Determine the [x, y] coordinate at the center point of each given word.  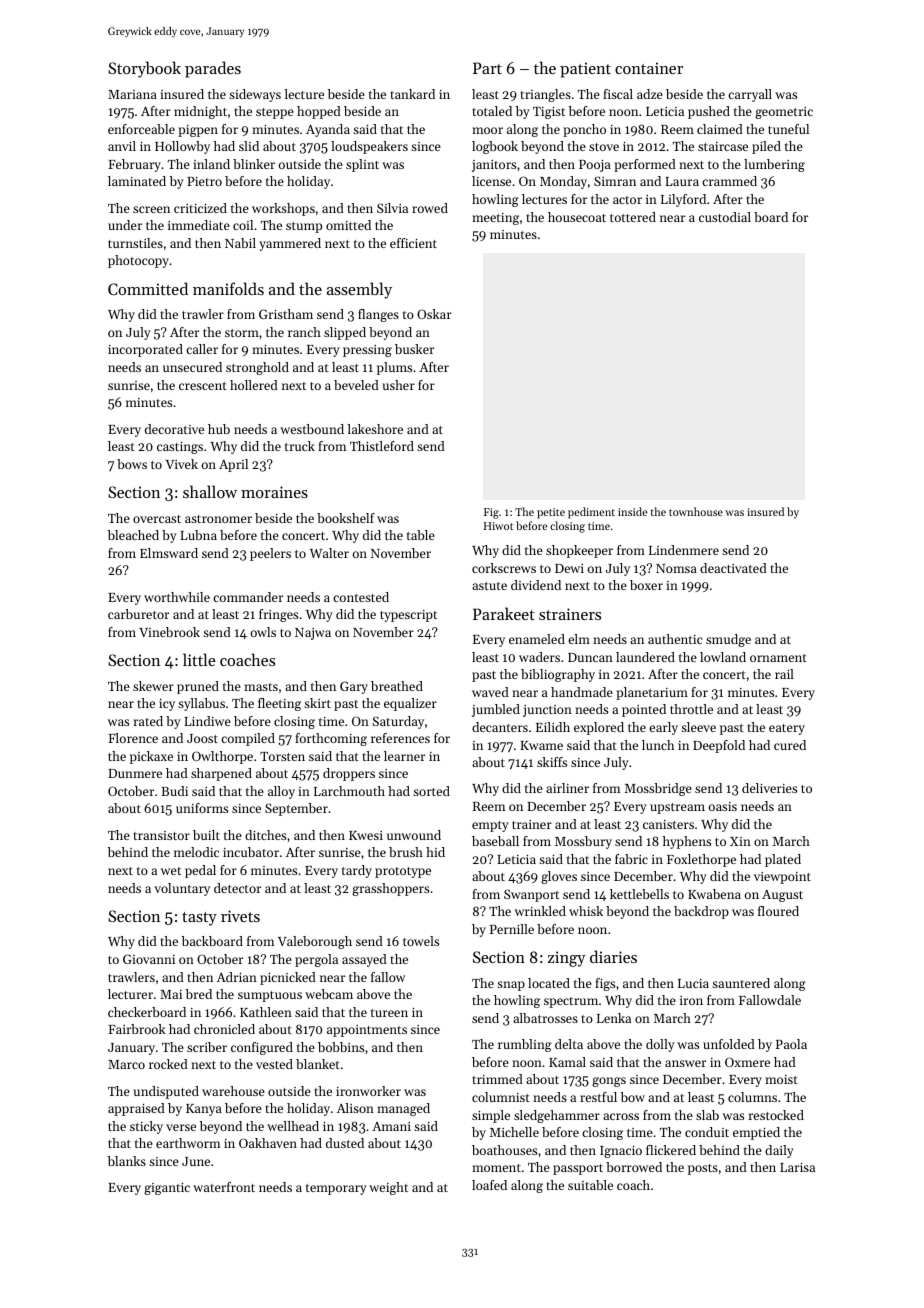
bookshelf [346, 518]
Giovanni [149, 959]
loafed [489, 1185]
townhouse [696, 511]
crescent [203, 386]
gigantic [167, 1189]
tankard [412, 94]
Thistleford [382, 446]
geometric [784, 113]
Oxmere [747, 1062]
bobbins [341, 1047]
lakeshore [375, 429]
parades [213, 69]
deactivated [733, 568]
